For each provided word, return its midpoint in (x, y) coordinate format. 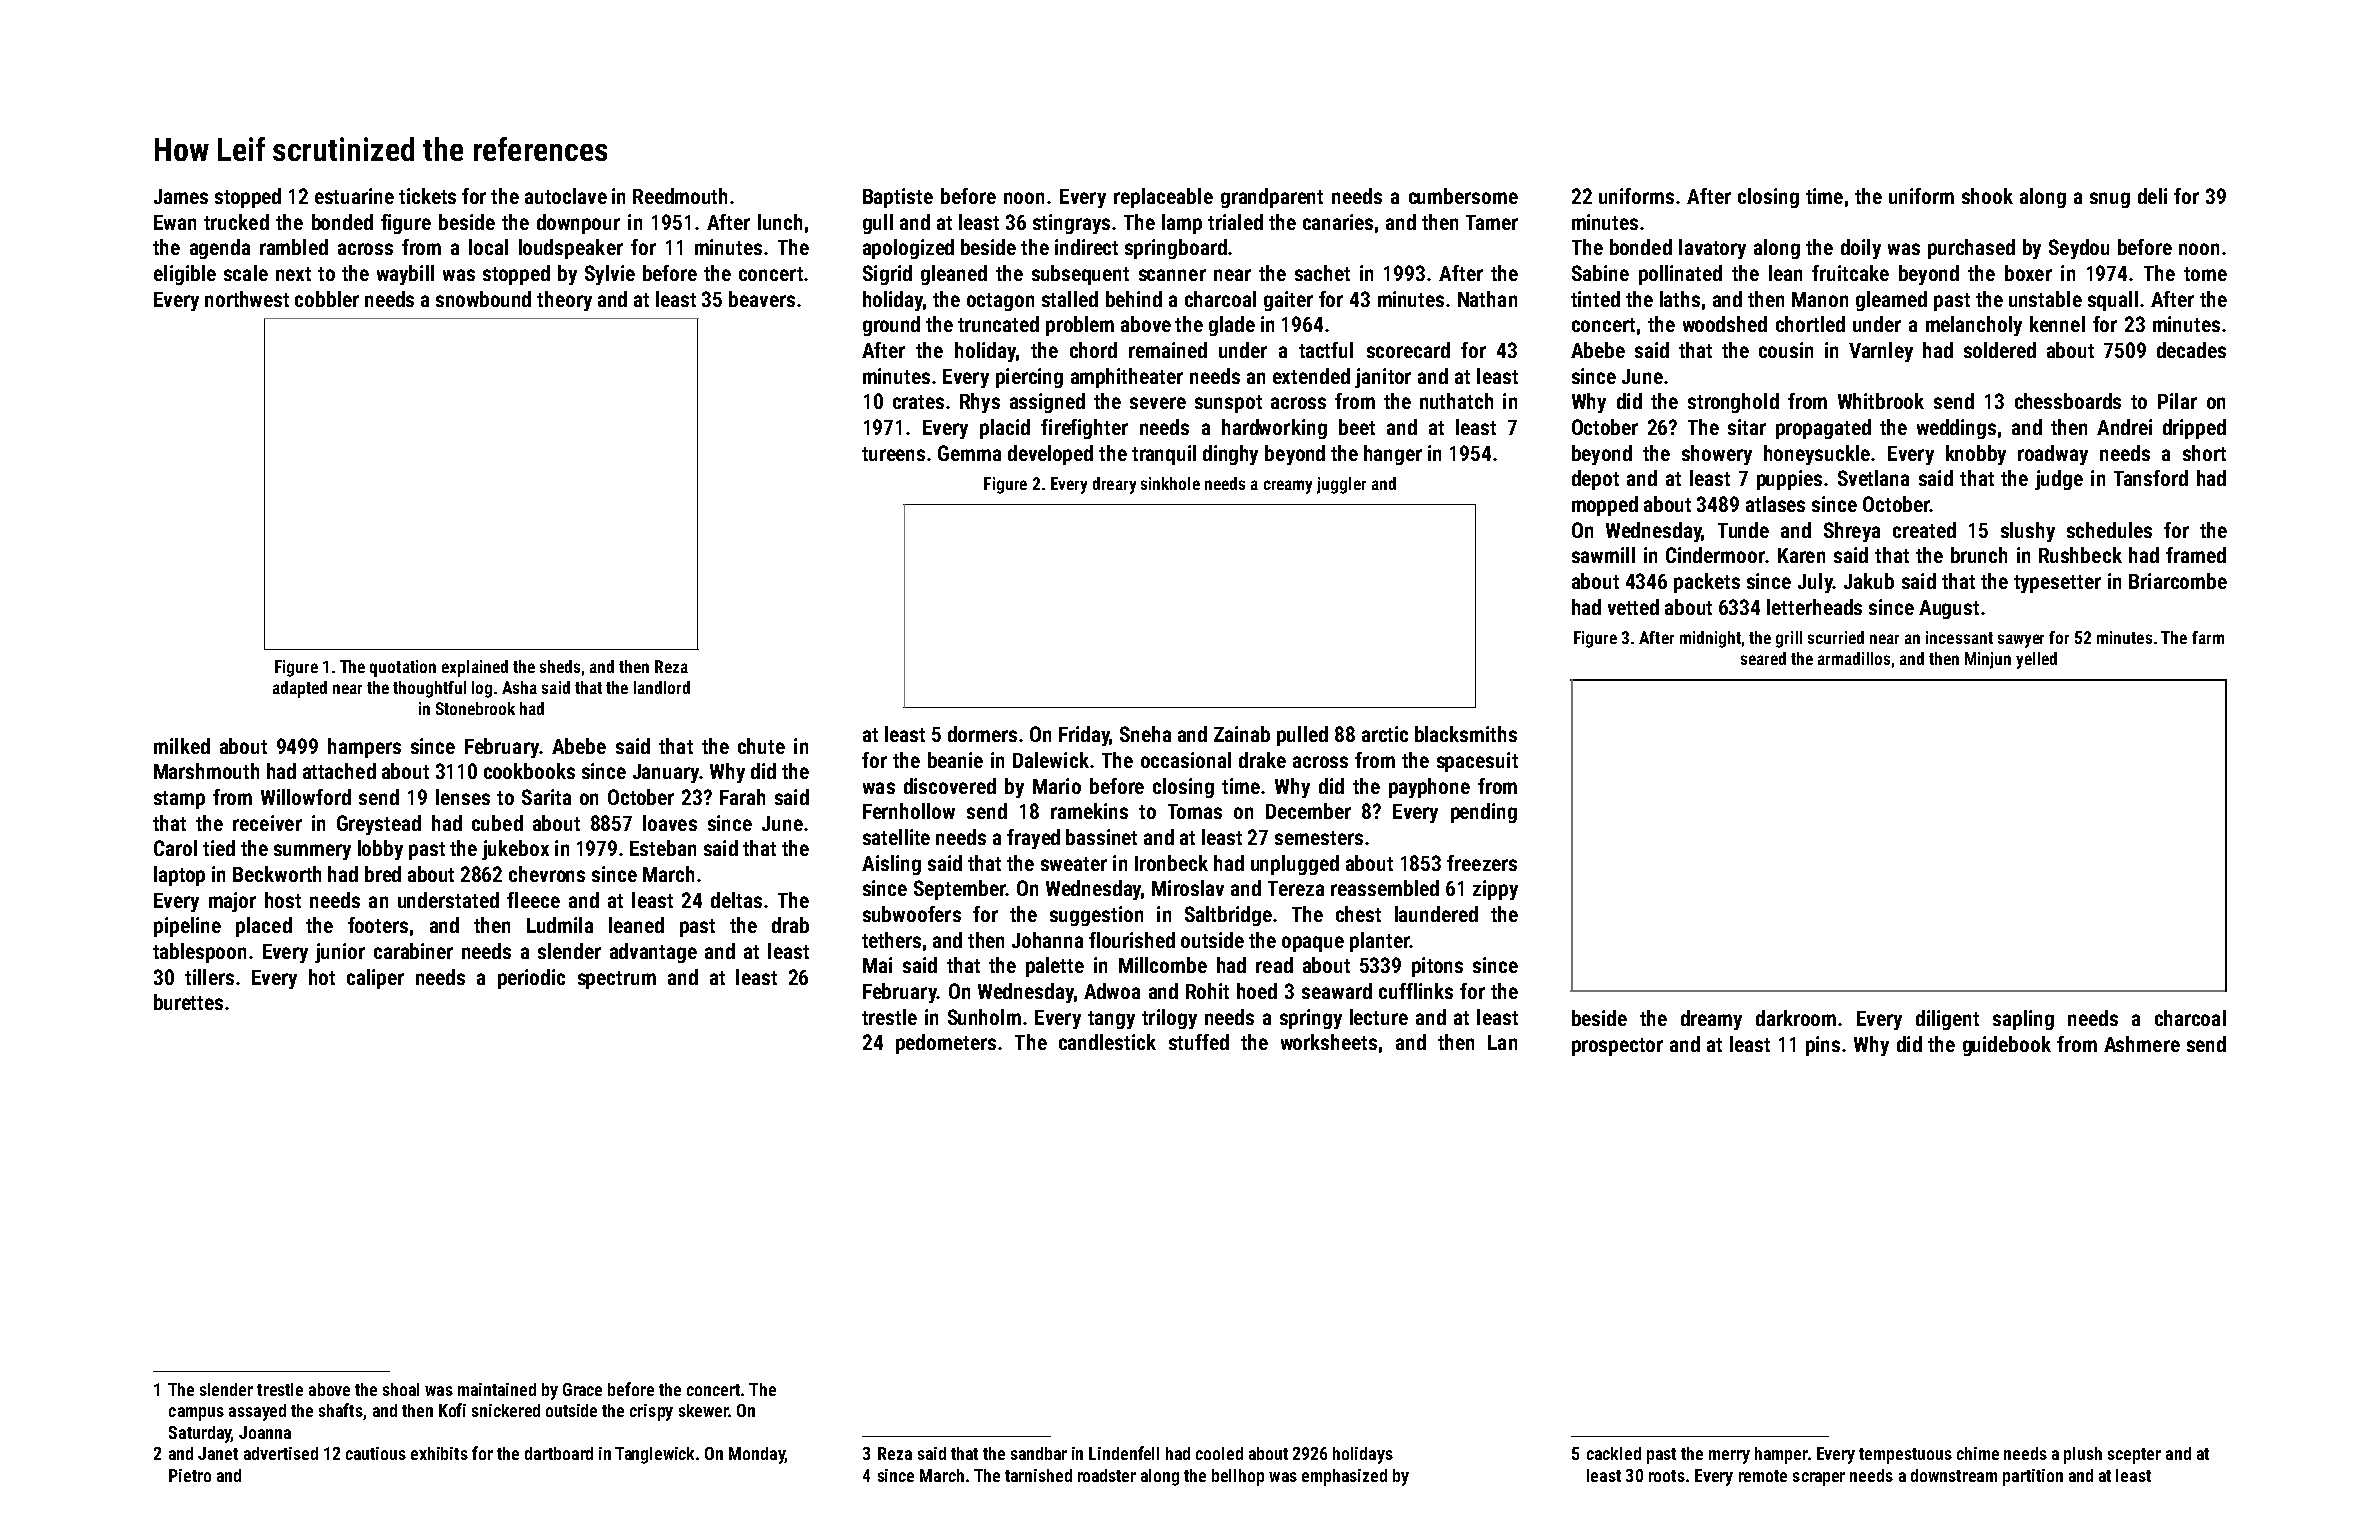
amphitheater (1127, 378)
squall (2113, 301)
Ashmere (2142, 1044)
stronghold (1733, 403)
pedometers (946, 1044)
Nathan (1487, 299)
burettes (188, 1002)
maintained (497, 1389)
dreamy (1711, 1020)
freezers (1482, 863)
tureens (893, 454)
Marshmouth (206, 771)
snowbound (483, 299)
